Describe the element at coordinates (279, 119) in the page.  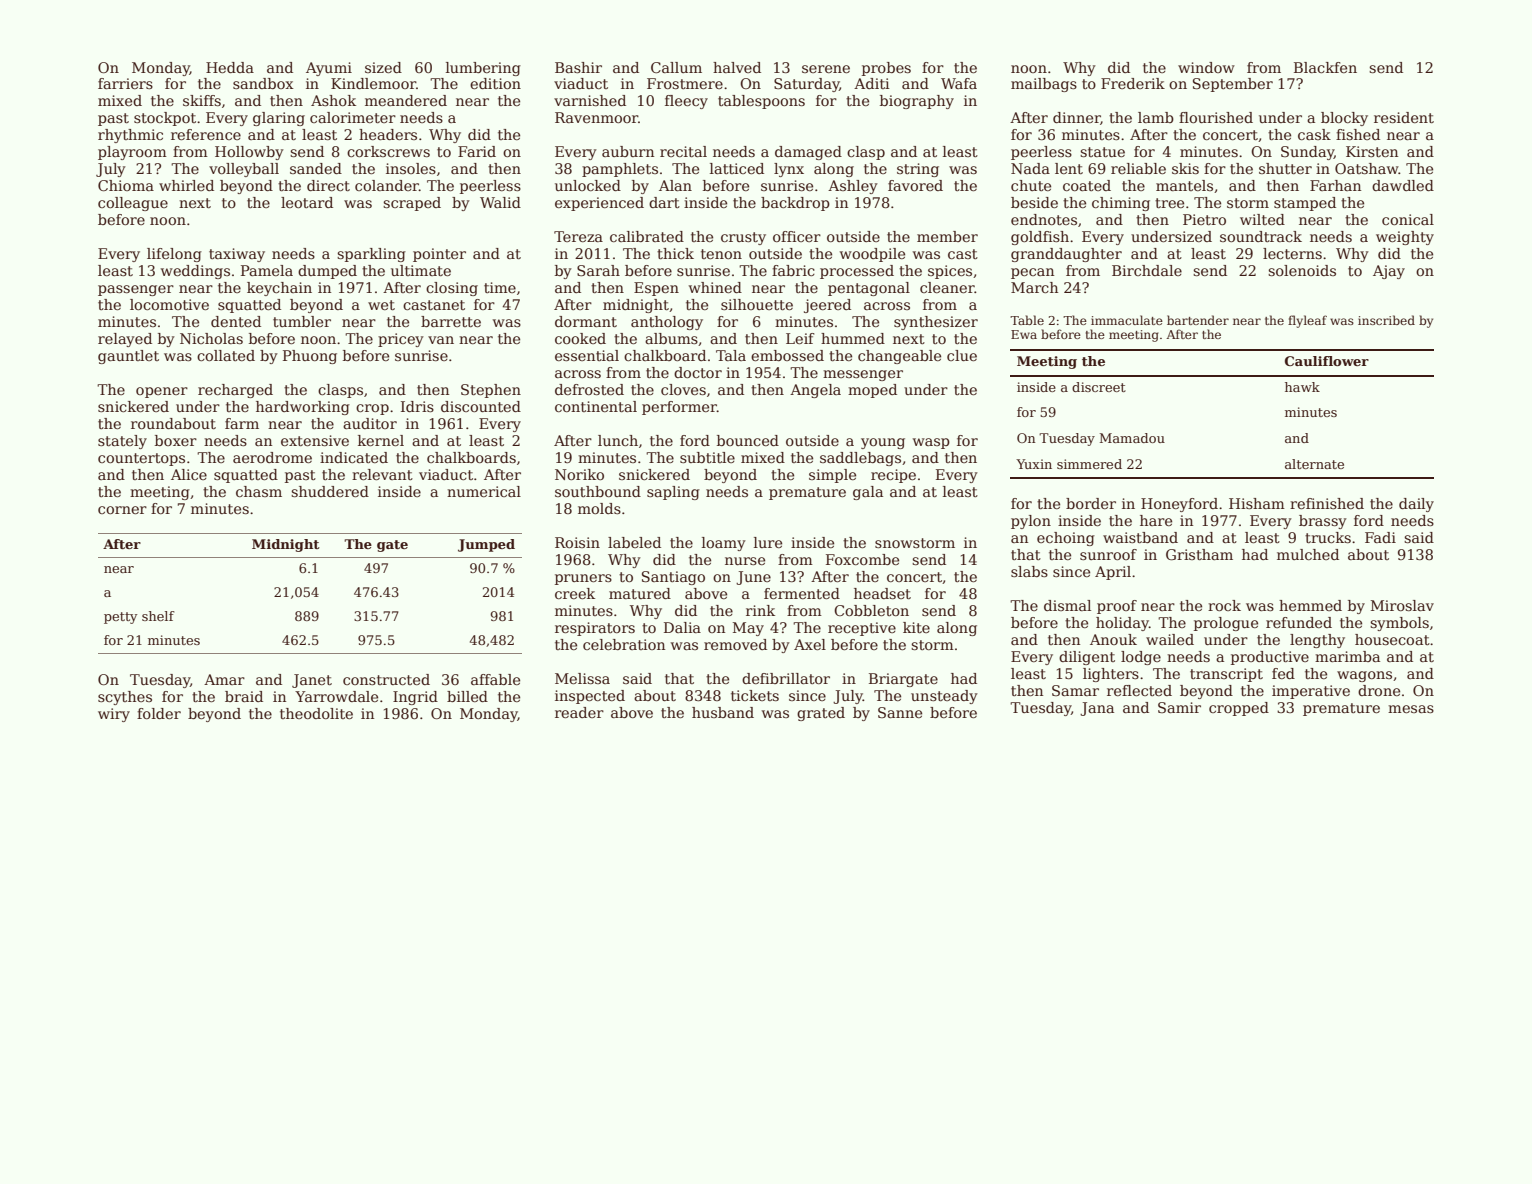
I see `glaring` at that location.
